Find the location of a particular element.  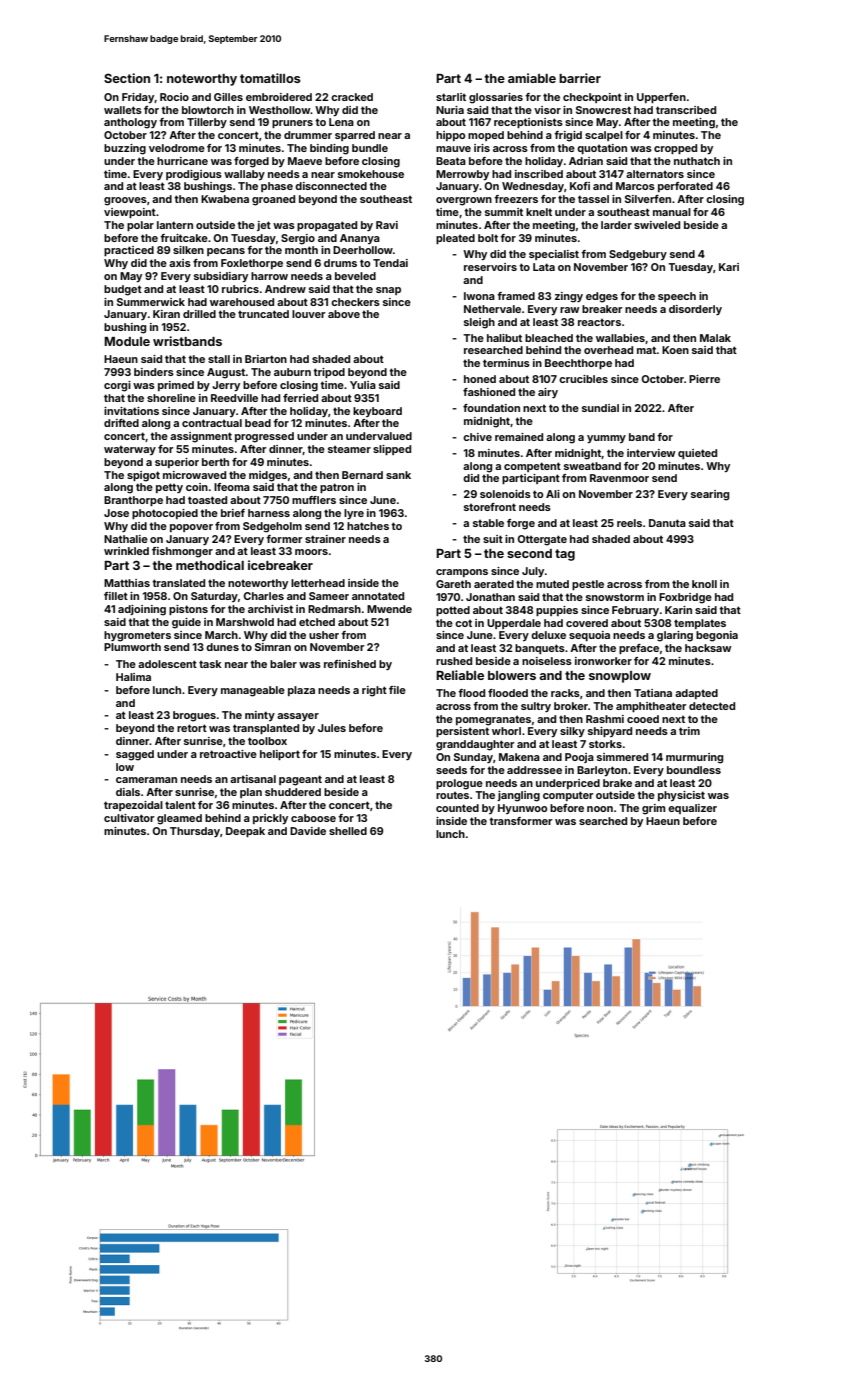

subsidiary is located at coordinates (221, 277).
